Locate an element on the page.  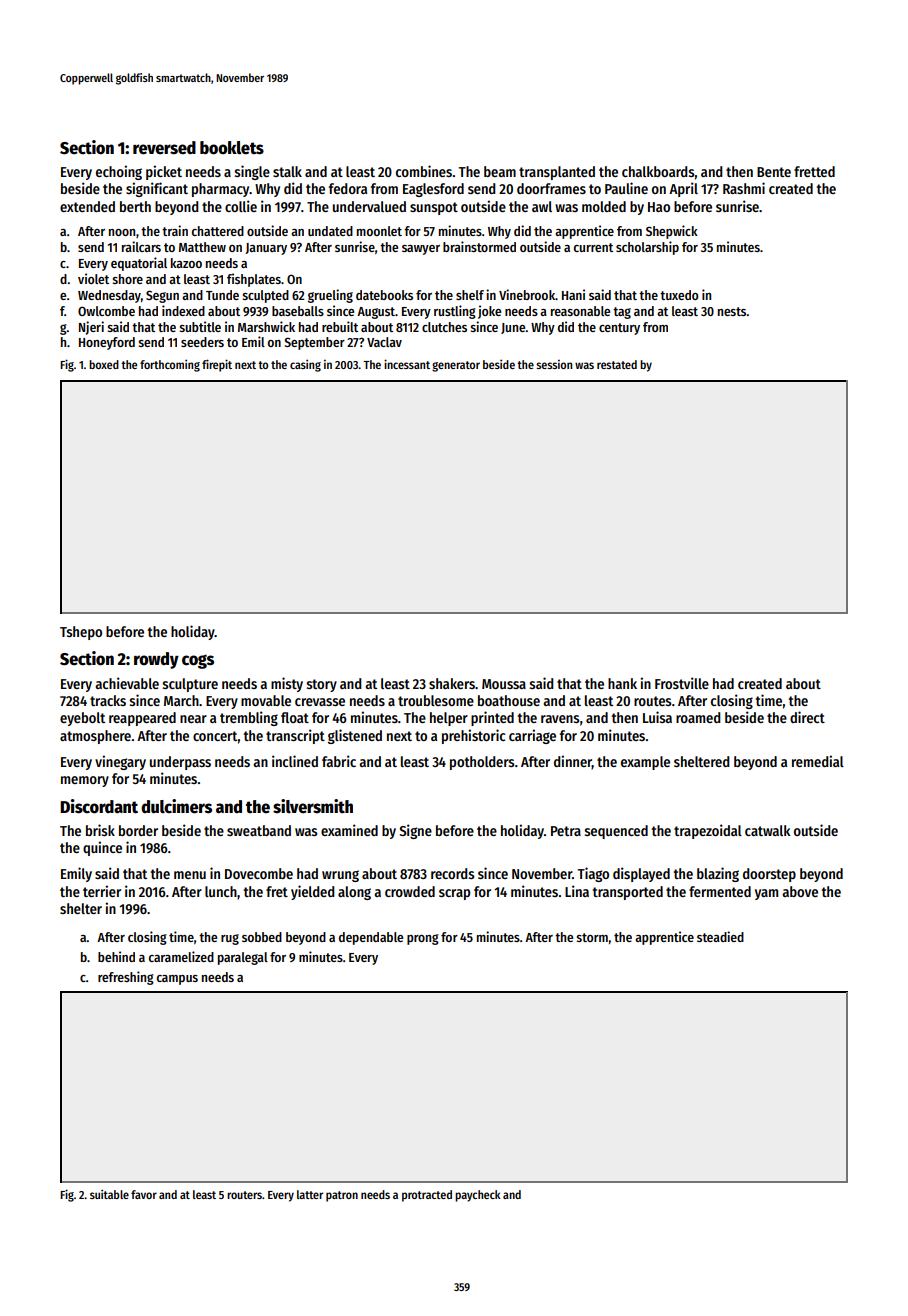
movable is located at coordinates (266, 700).
